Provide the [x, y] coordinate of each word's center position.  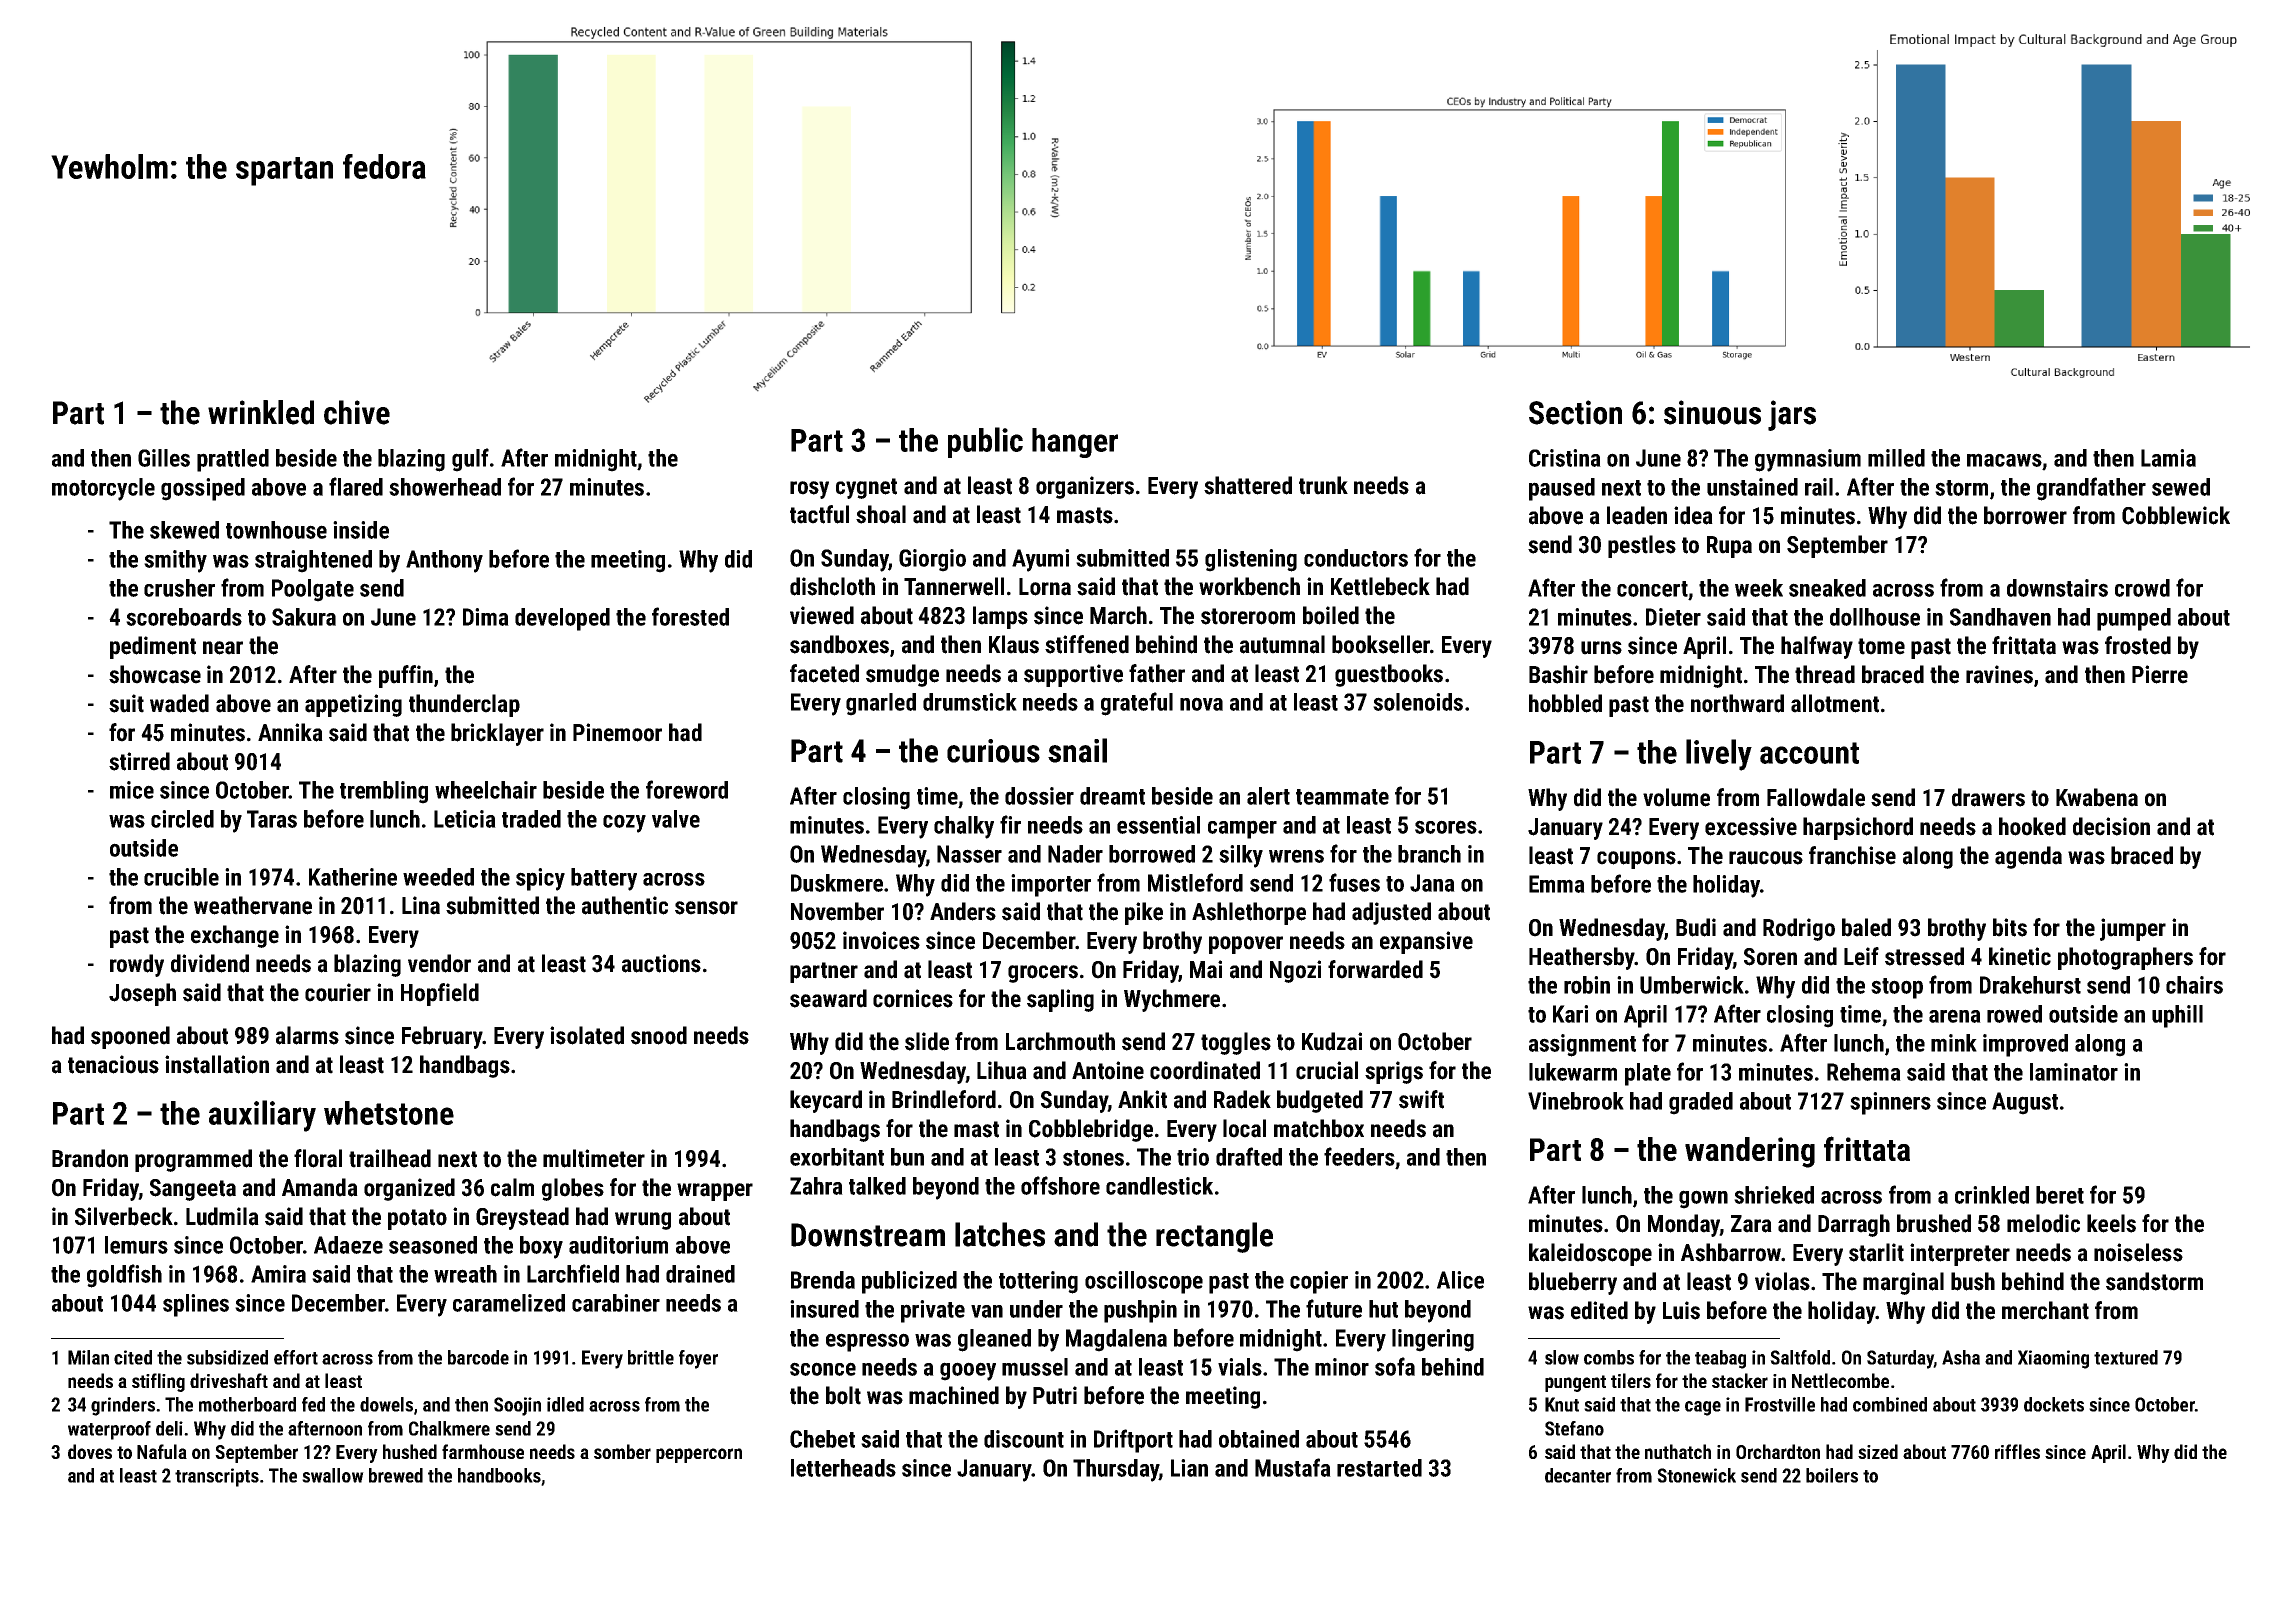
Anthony [444, 561]
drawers [1988, 797]
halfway [1817, 647]
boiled [1331, 615]
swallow [333, 1475]
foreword [687, 789]
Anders [963, 911]
